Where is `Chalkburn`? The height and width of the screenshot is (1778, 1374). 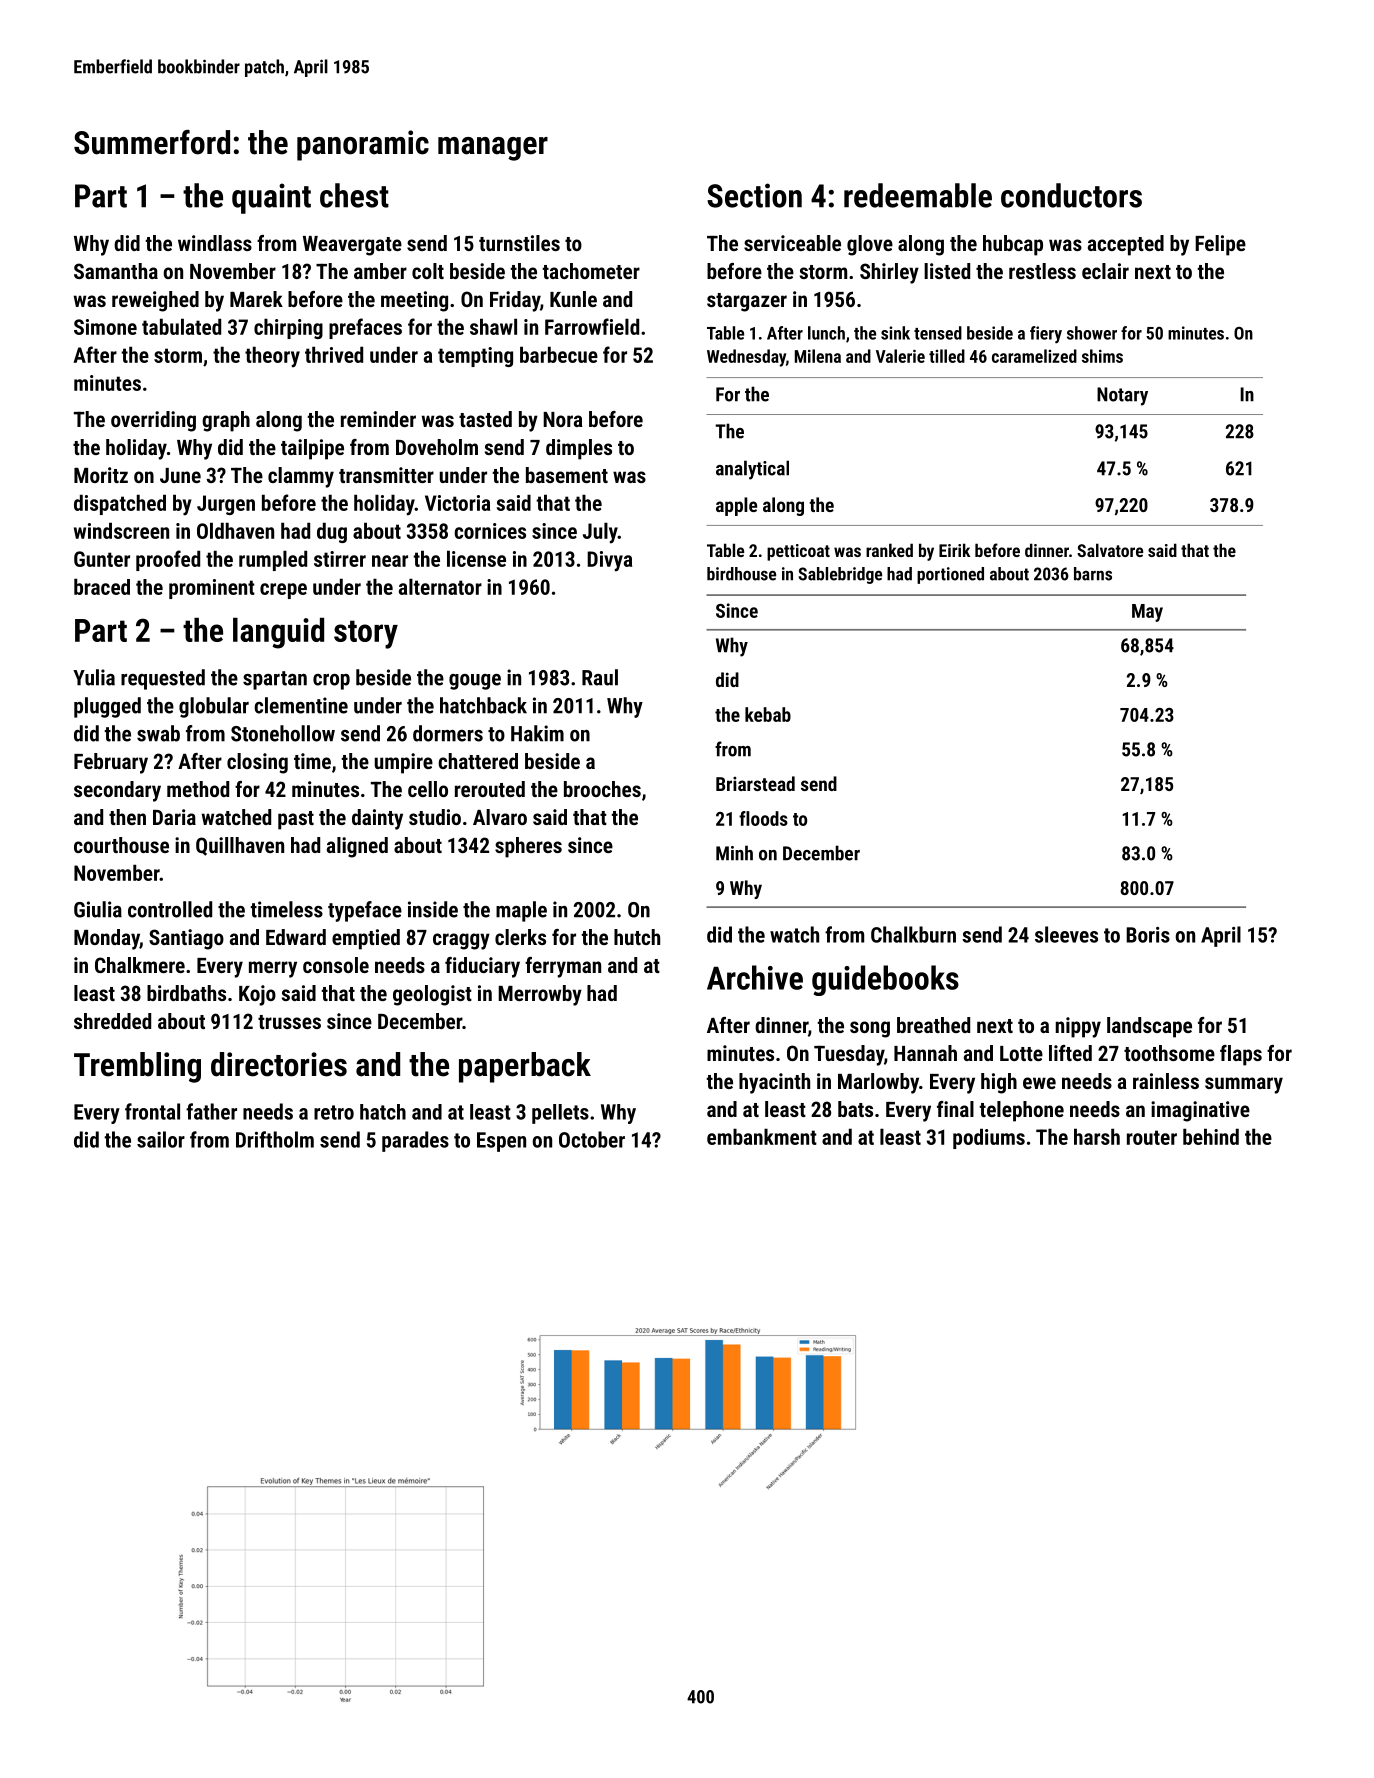
Chalkburn is located at coordinates (913, 934).
